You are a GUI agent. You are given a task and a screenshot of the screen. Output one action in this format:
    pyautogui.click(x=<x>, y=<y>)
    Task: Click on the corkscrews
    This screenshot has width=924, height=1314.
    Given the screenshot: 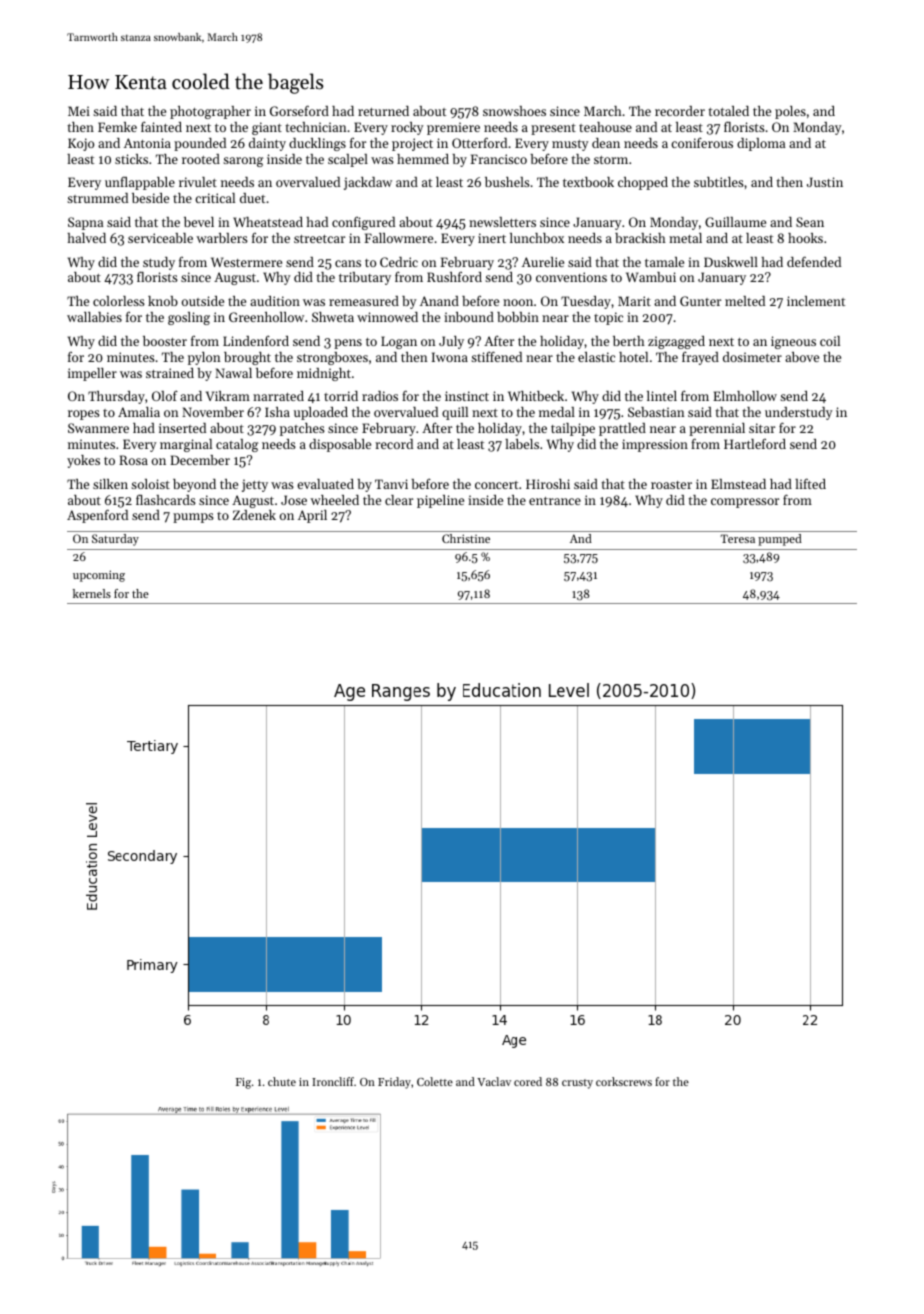 What is the action you would take?
    pyautogui.click(x=624, y=1081)
